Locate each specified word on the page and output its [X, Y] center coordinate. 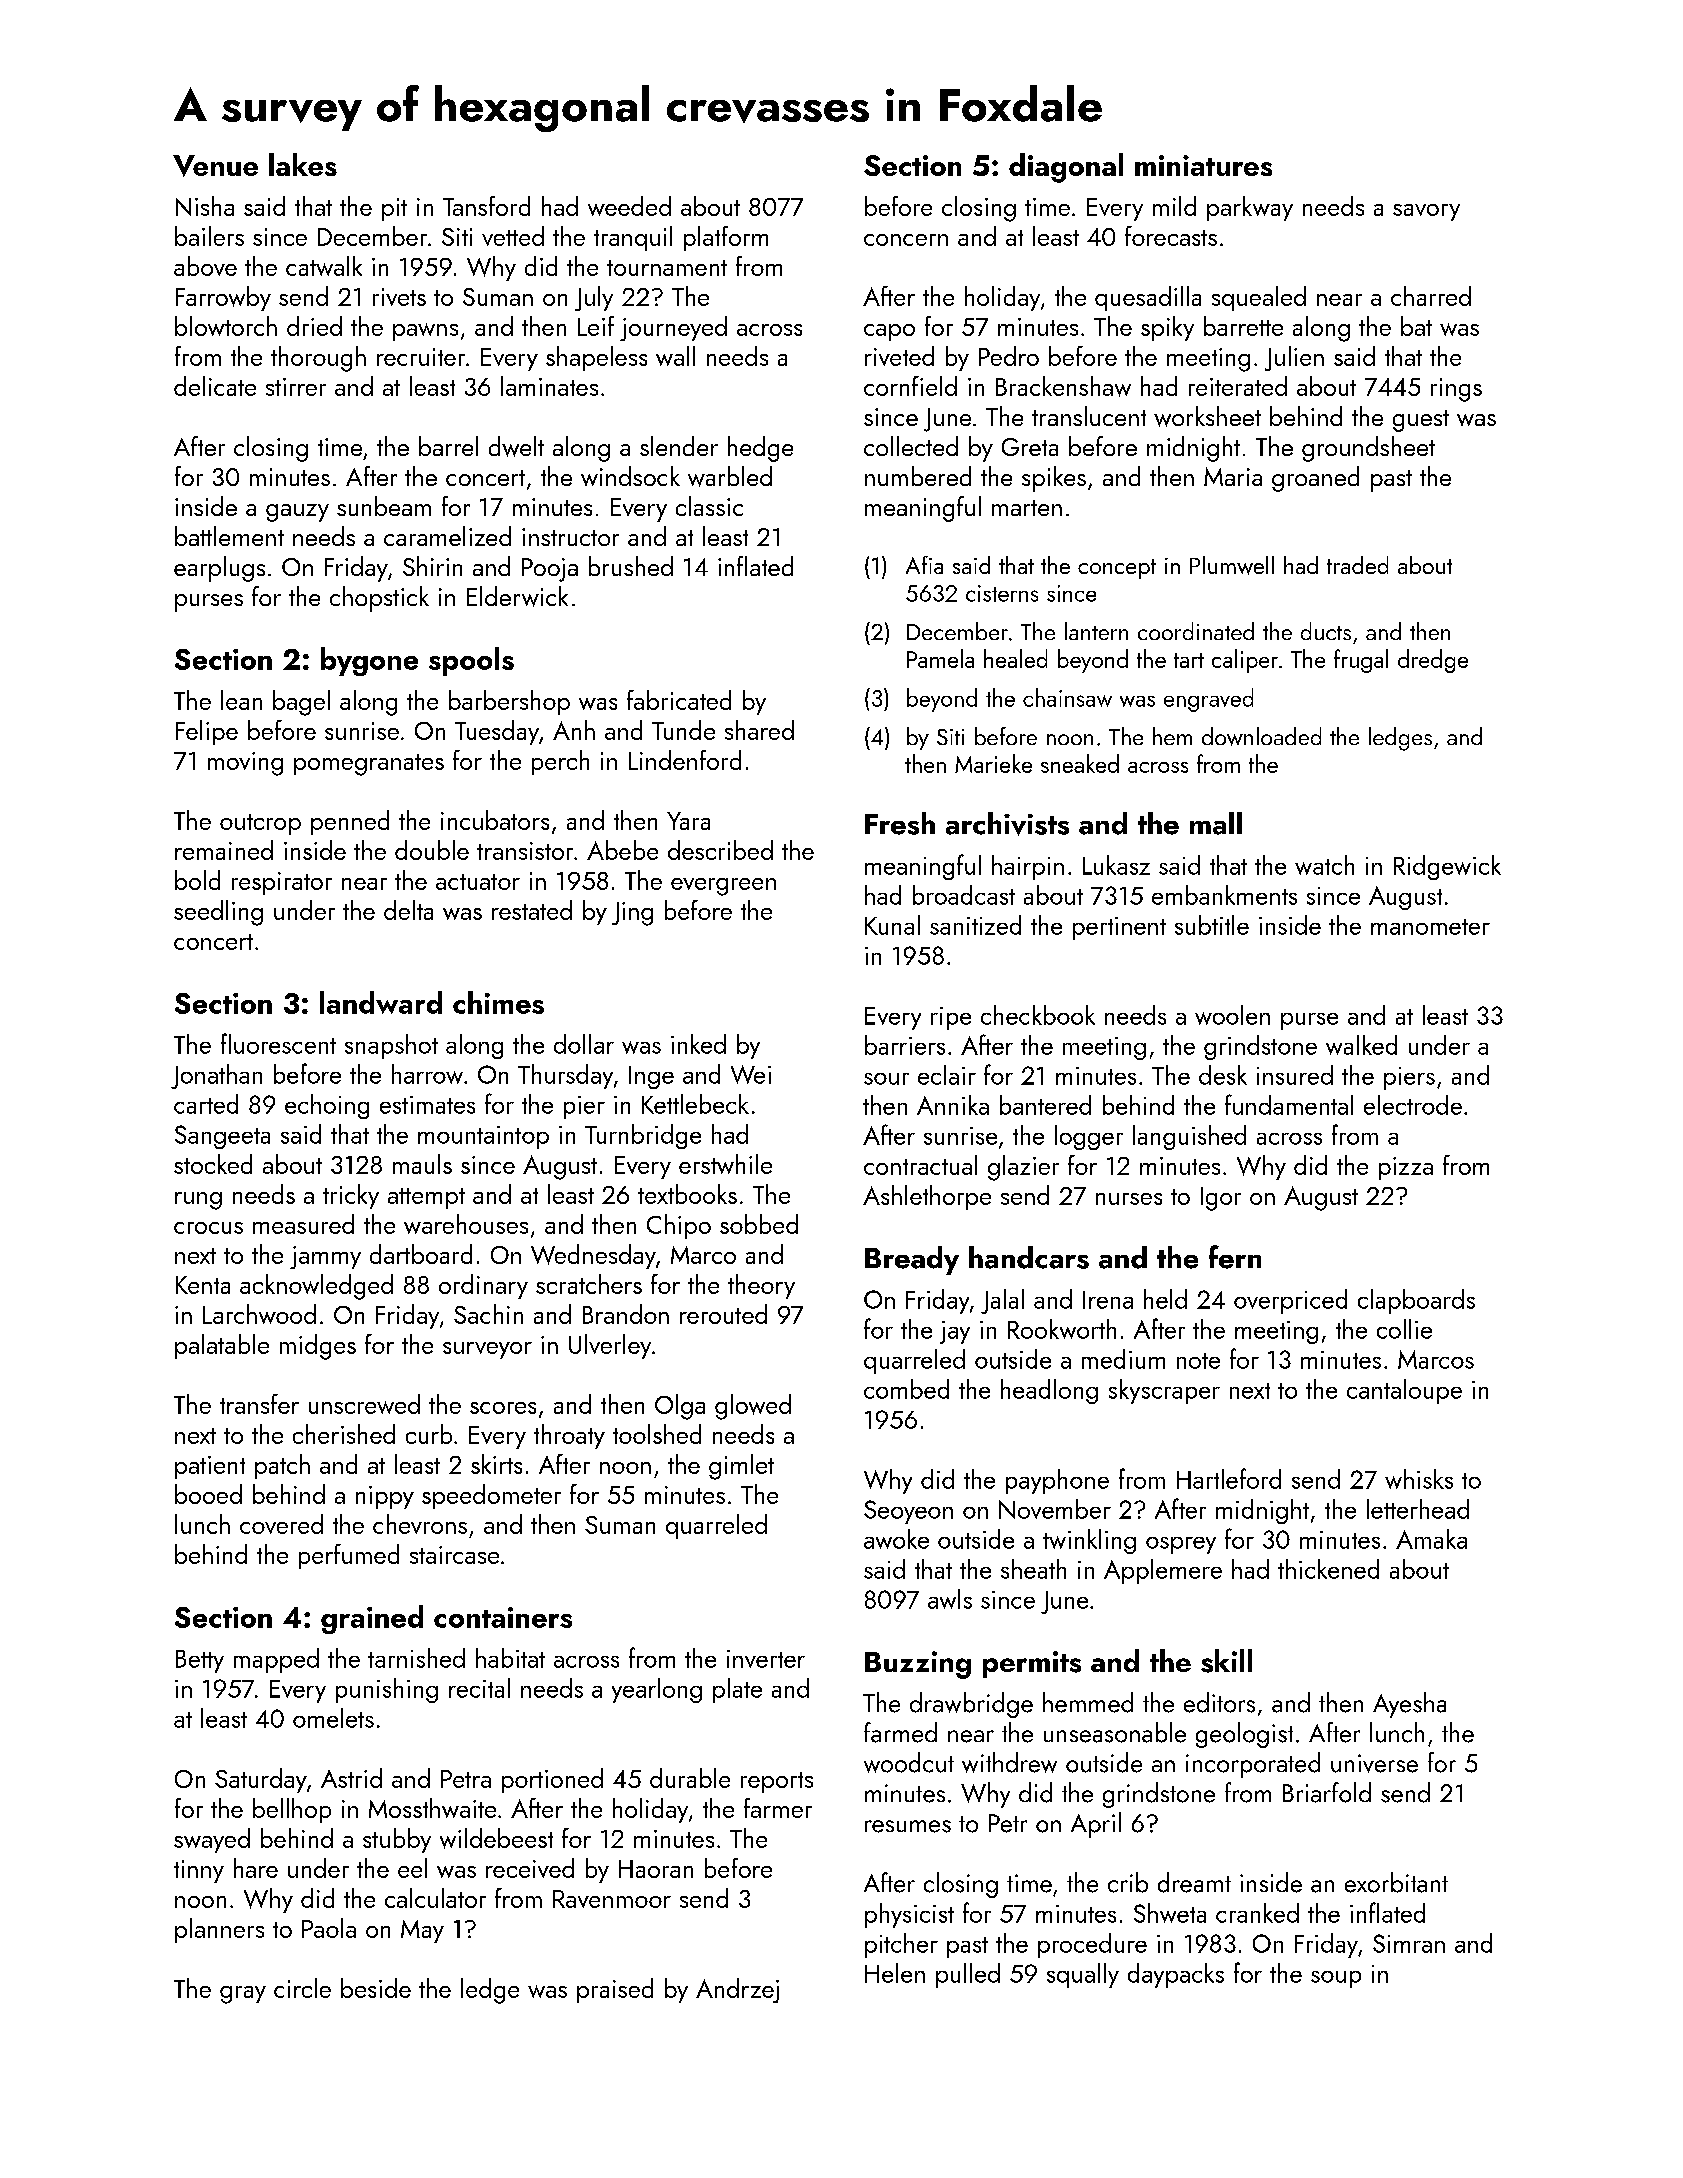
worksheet [1207, 416]
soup [1336, 1979]
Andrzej [737, 1990]
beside [376, 1988]
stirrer [296, 387]
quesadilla [1148, 298]
